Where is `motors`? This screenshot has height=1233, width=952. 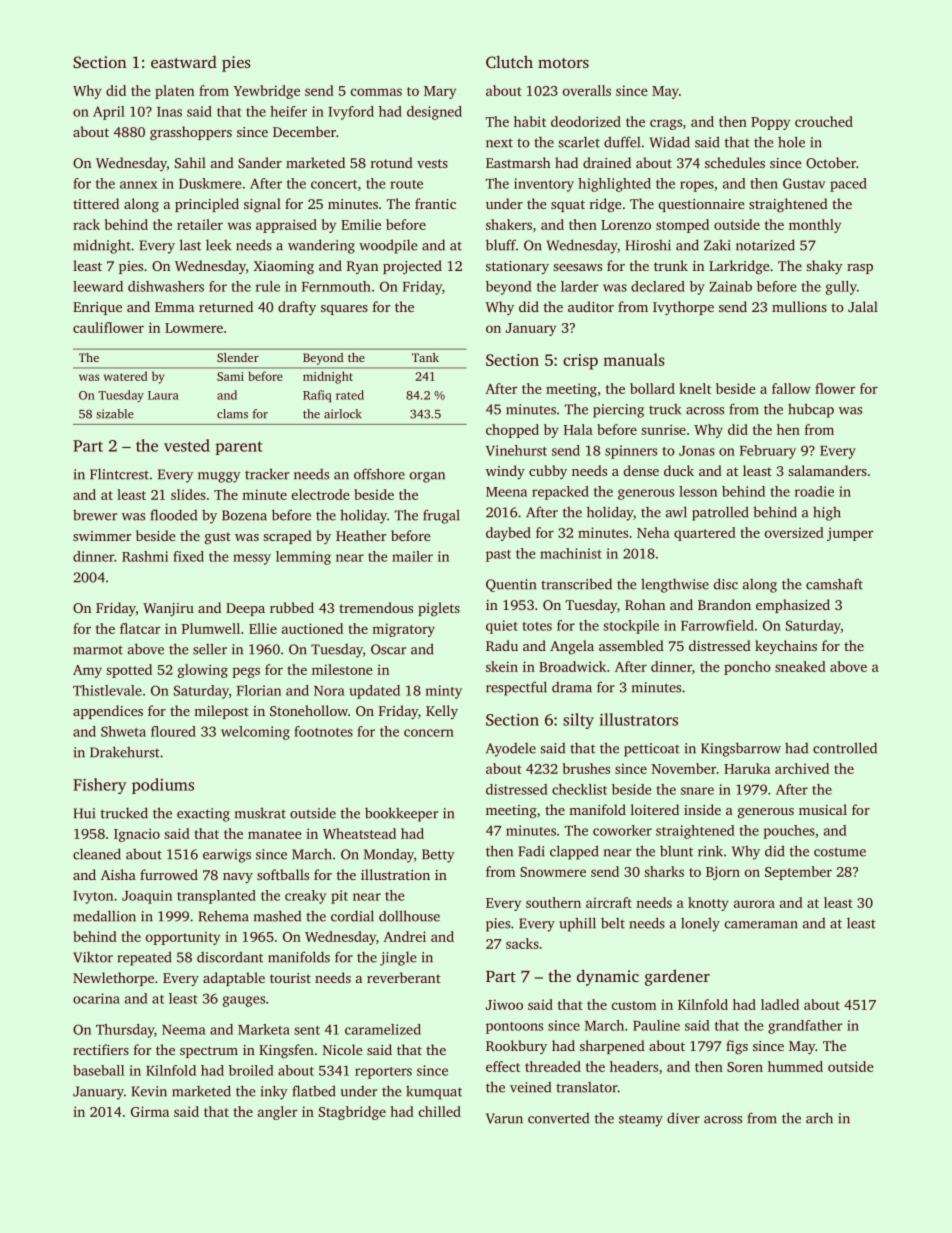 motors is located at coordinates (563, 63).
